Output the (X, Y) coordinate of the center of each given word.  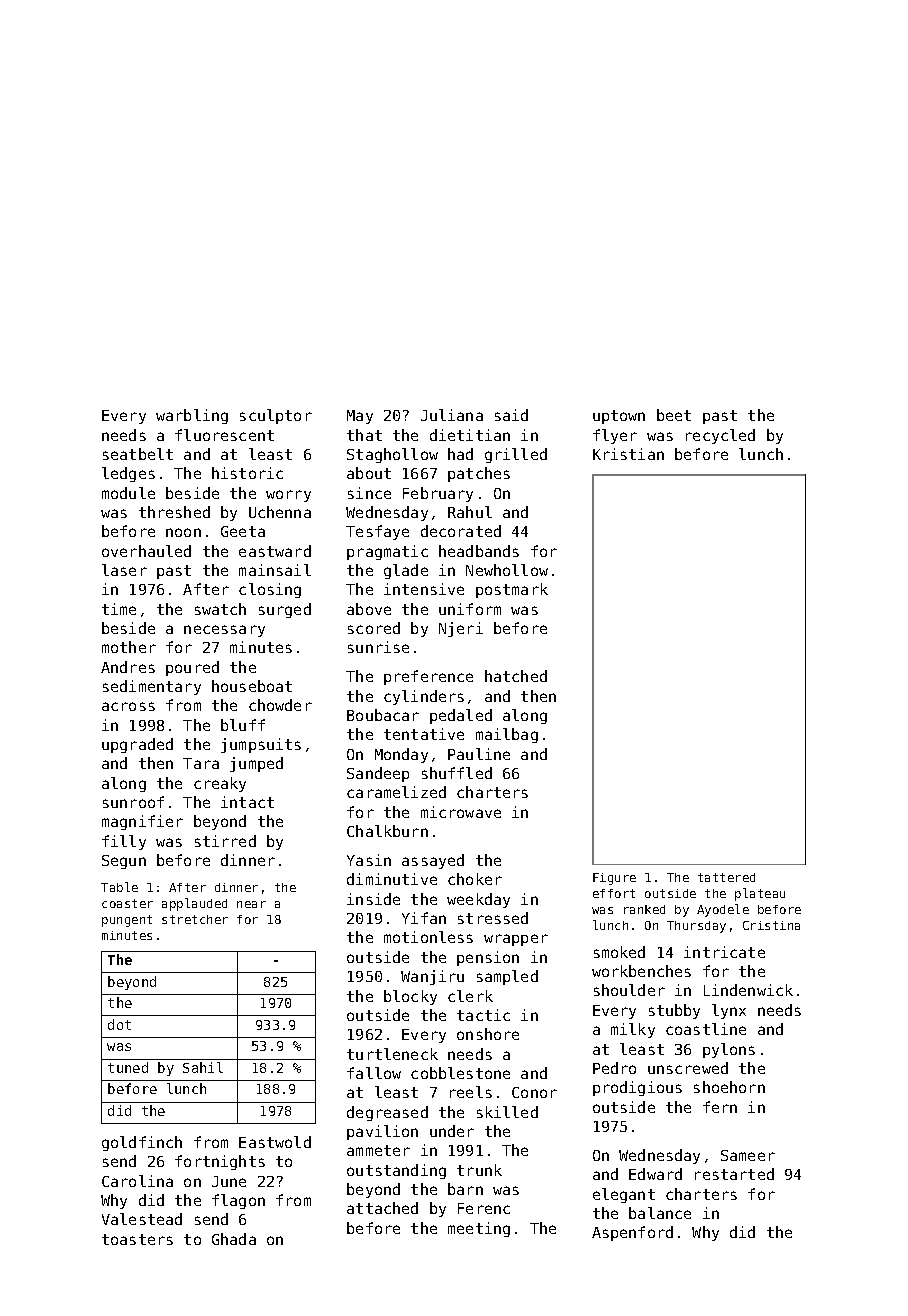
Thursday (696, 927)
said (511, 415)
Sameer (748, 1155)
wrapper (516, 940)
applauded (194, 904)
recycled (720, 436)
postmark (512, 590)
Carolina (137, 1181)
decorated (461, 531)
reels (471, 1092)
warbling (192, 416)
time (119, 609)
